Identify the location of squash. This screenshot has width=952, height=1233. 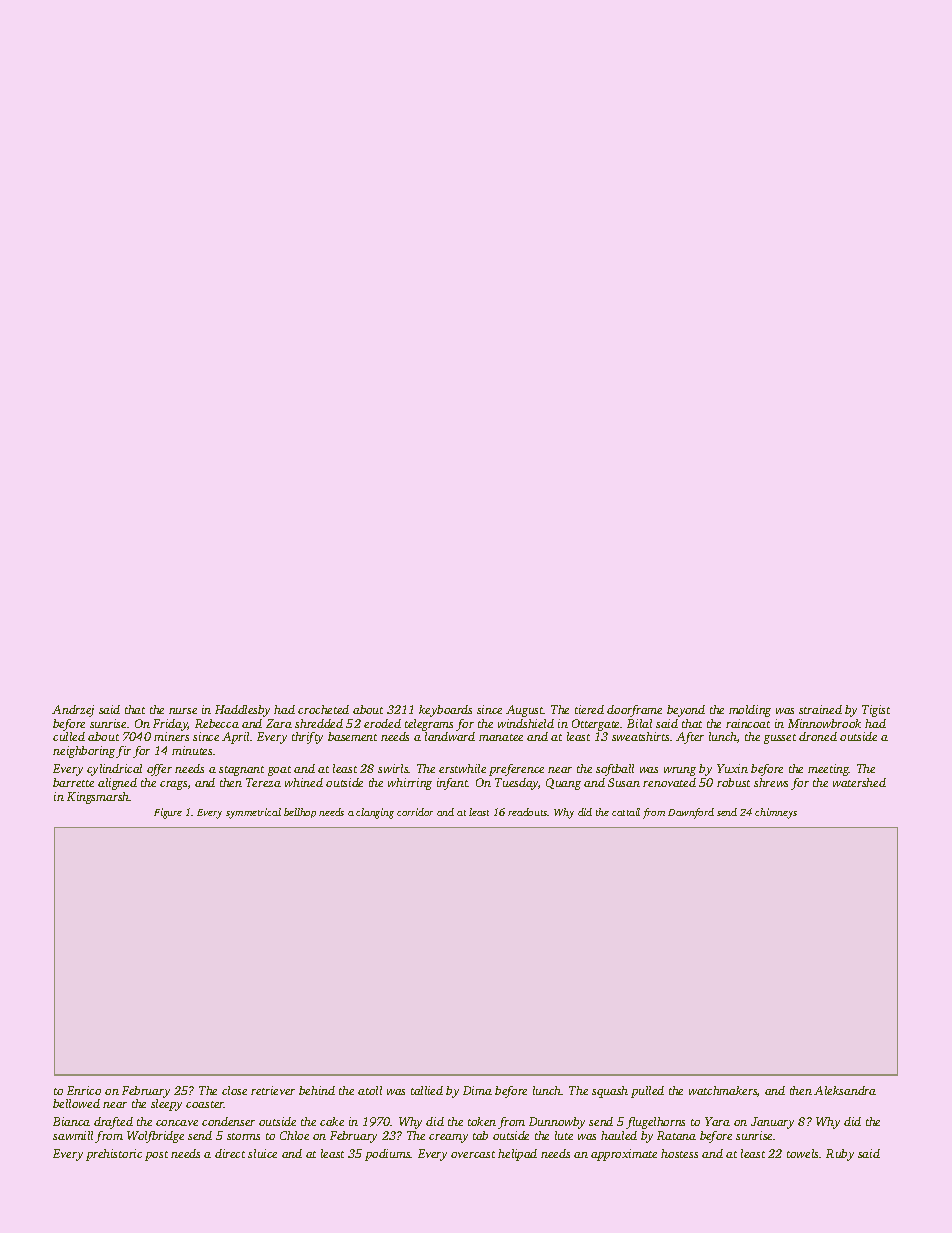
(610, 1092).
